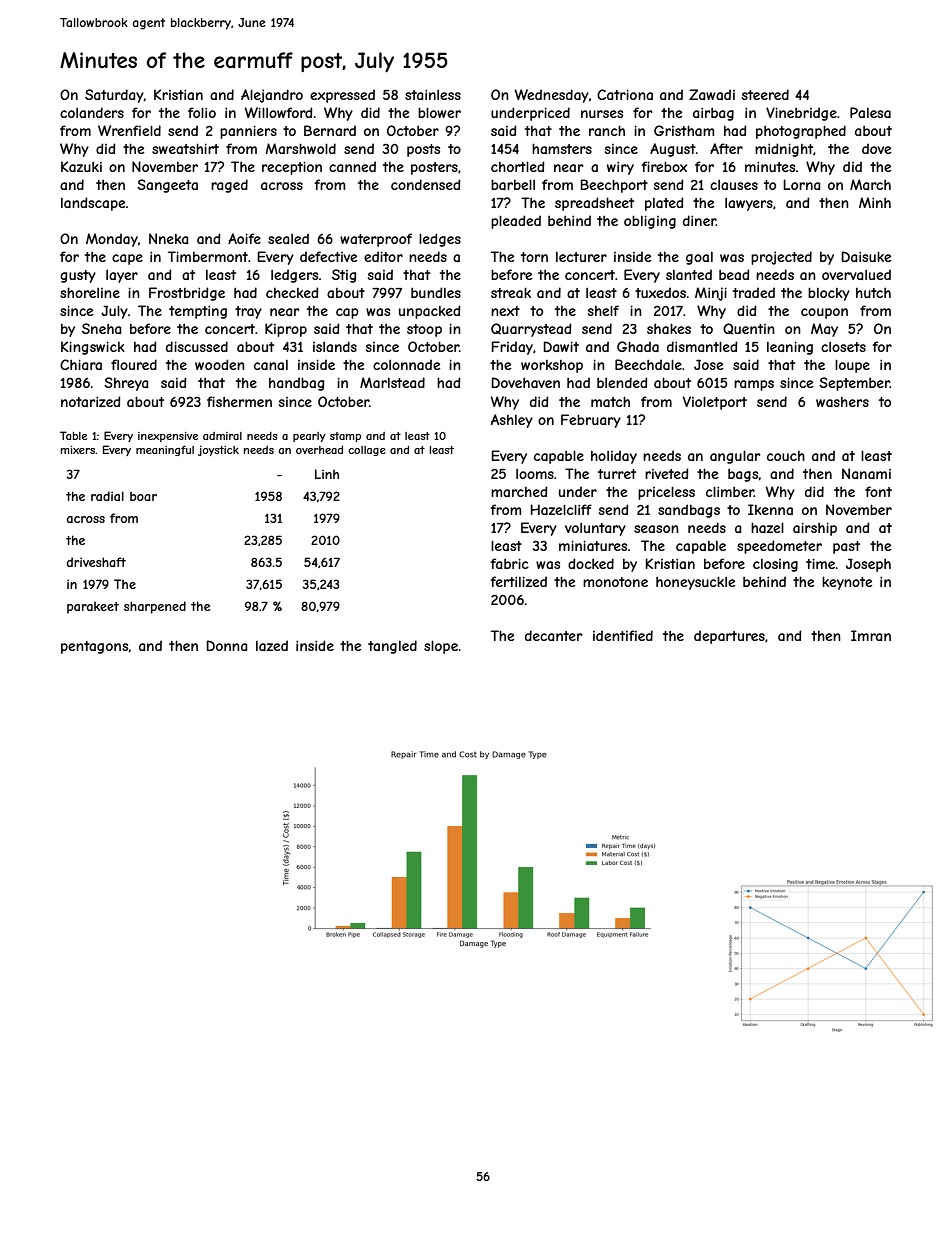 This screenshot has height=1233, width=952. What do you see at coordinates (168, 238) in the screenshot?
I see `Nneka` at bounding box center [168, 238].
